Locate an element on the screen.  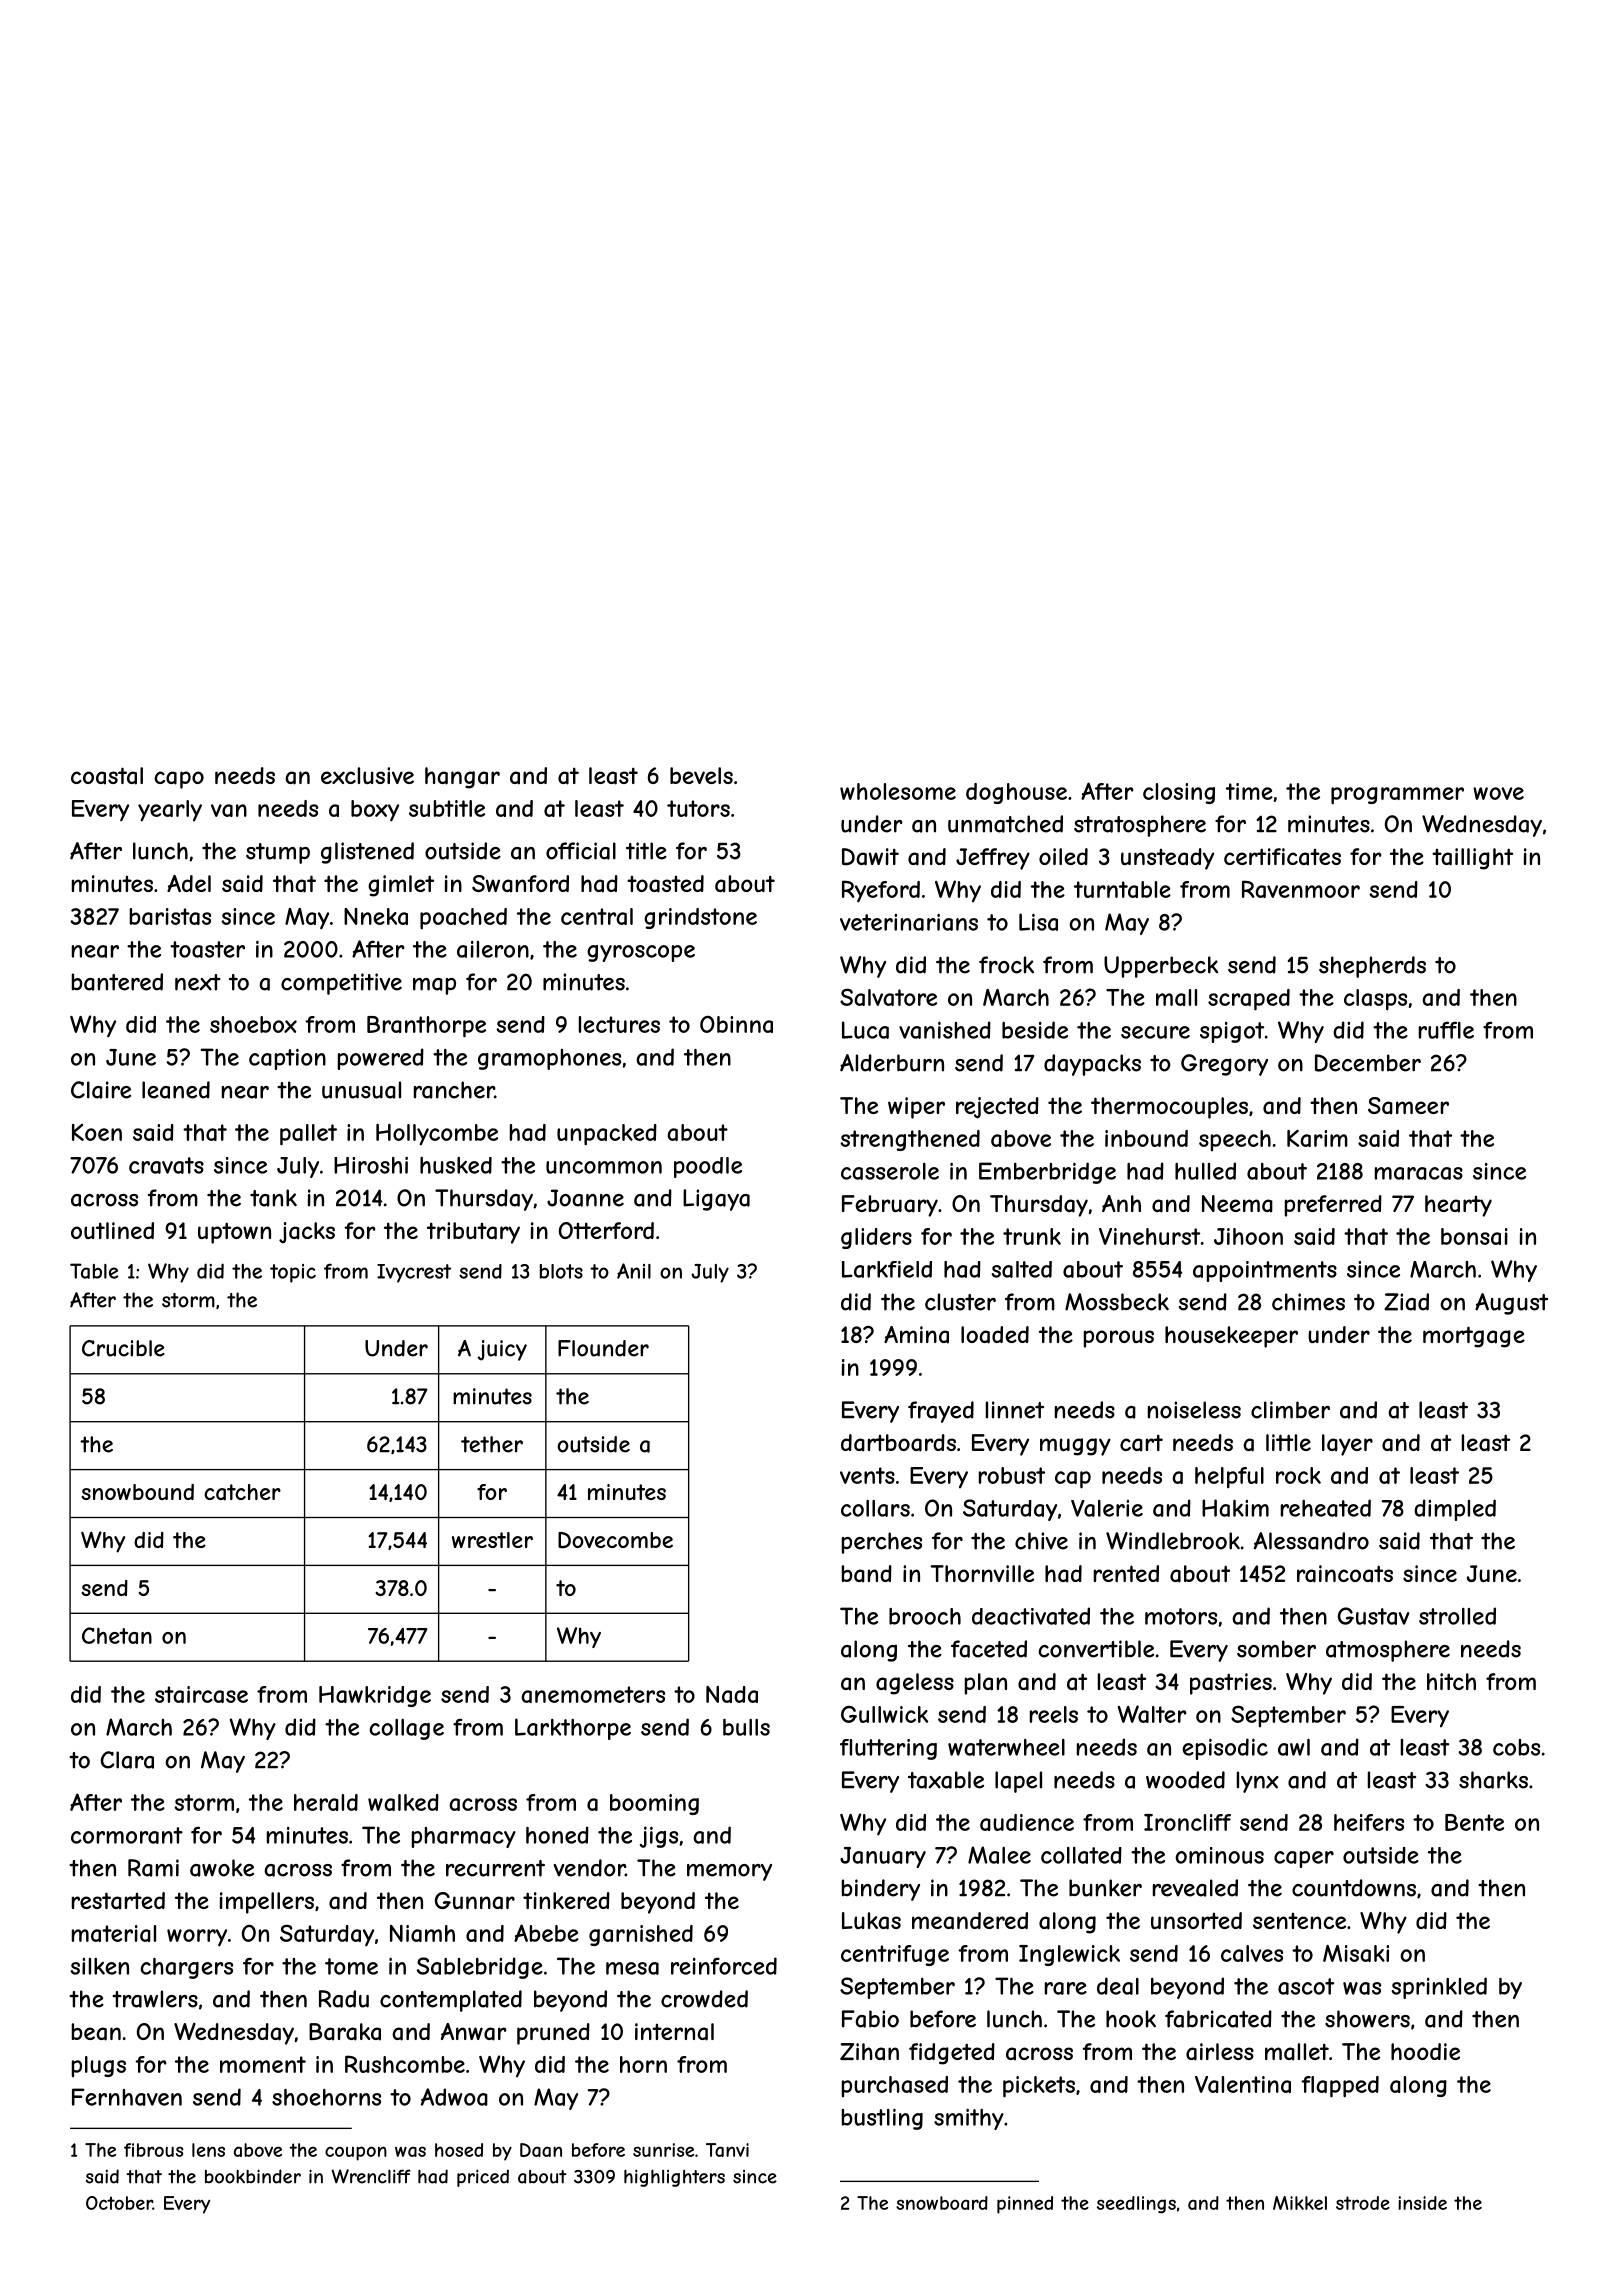
Anil is located at coordinates (634, 1271).
